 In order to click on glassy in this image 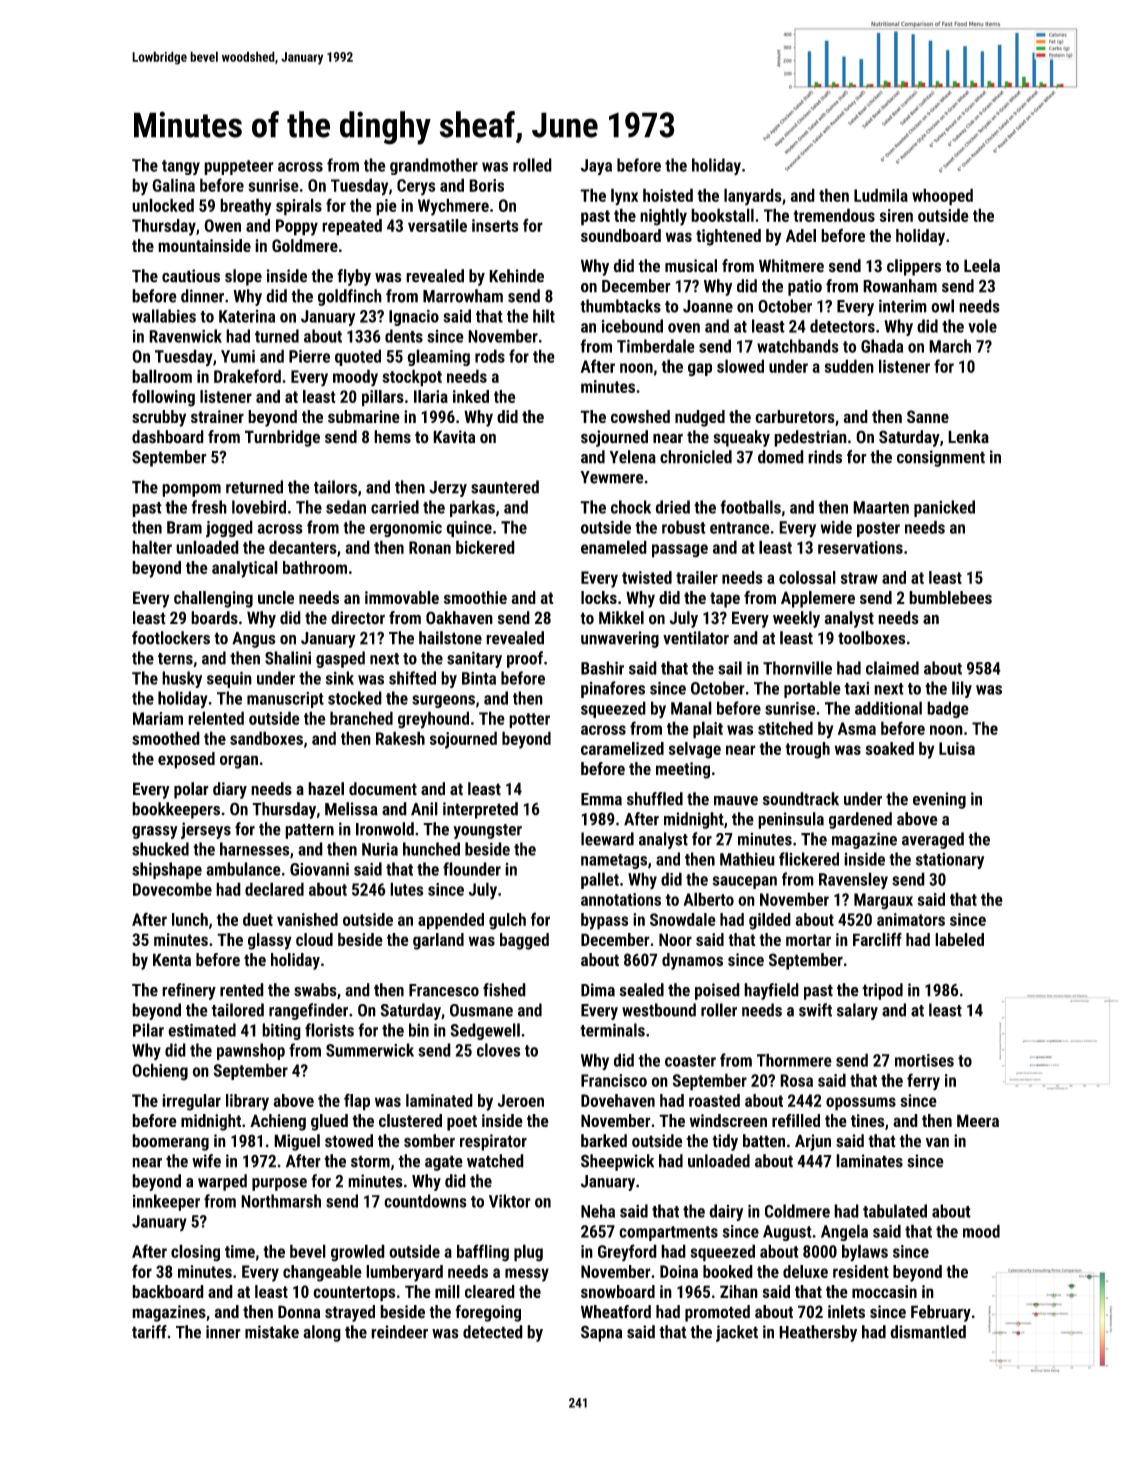, I will do `click(270, 941)`.
